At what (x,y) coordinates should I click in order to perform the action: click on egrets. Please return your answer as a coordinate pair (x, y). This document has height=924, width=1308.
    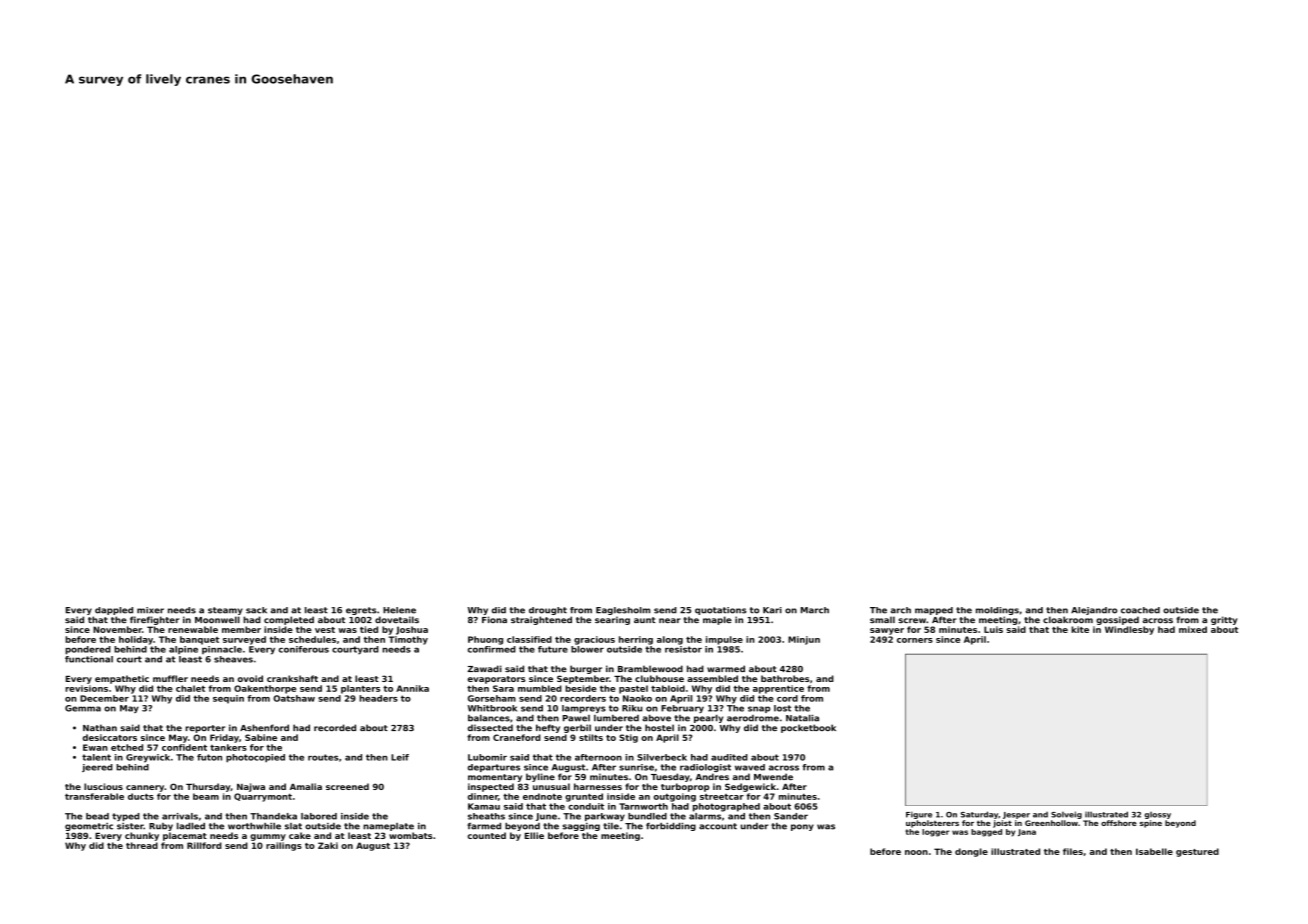
    Looking at the image, I should click on (361, 611).
